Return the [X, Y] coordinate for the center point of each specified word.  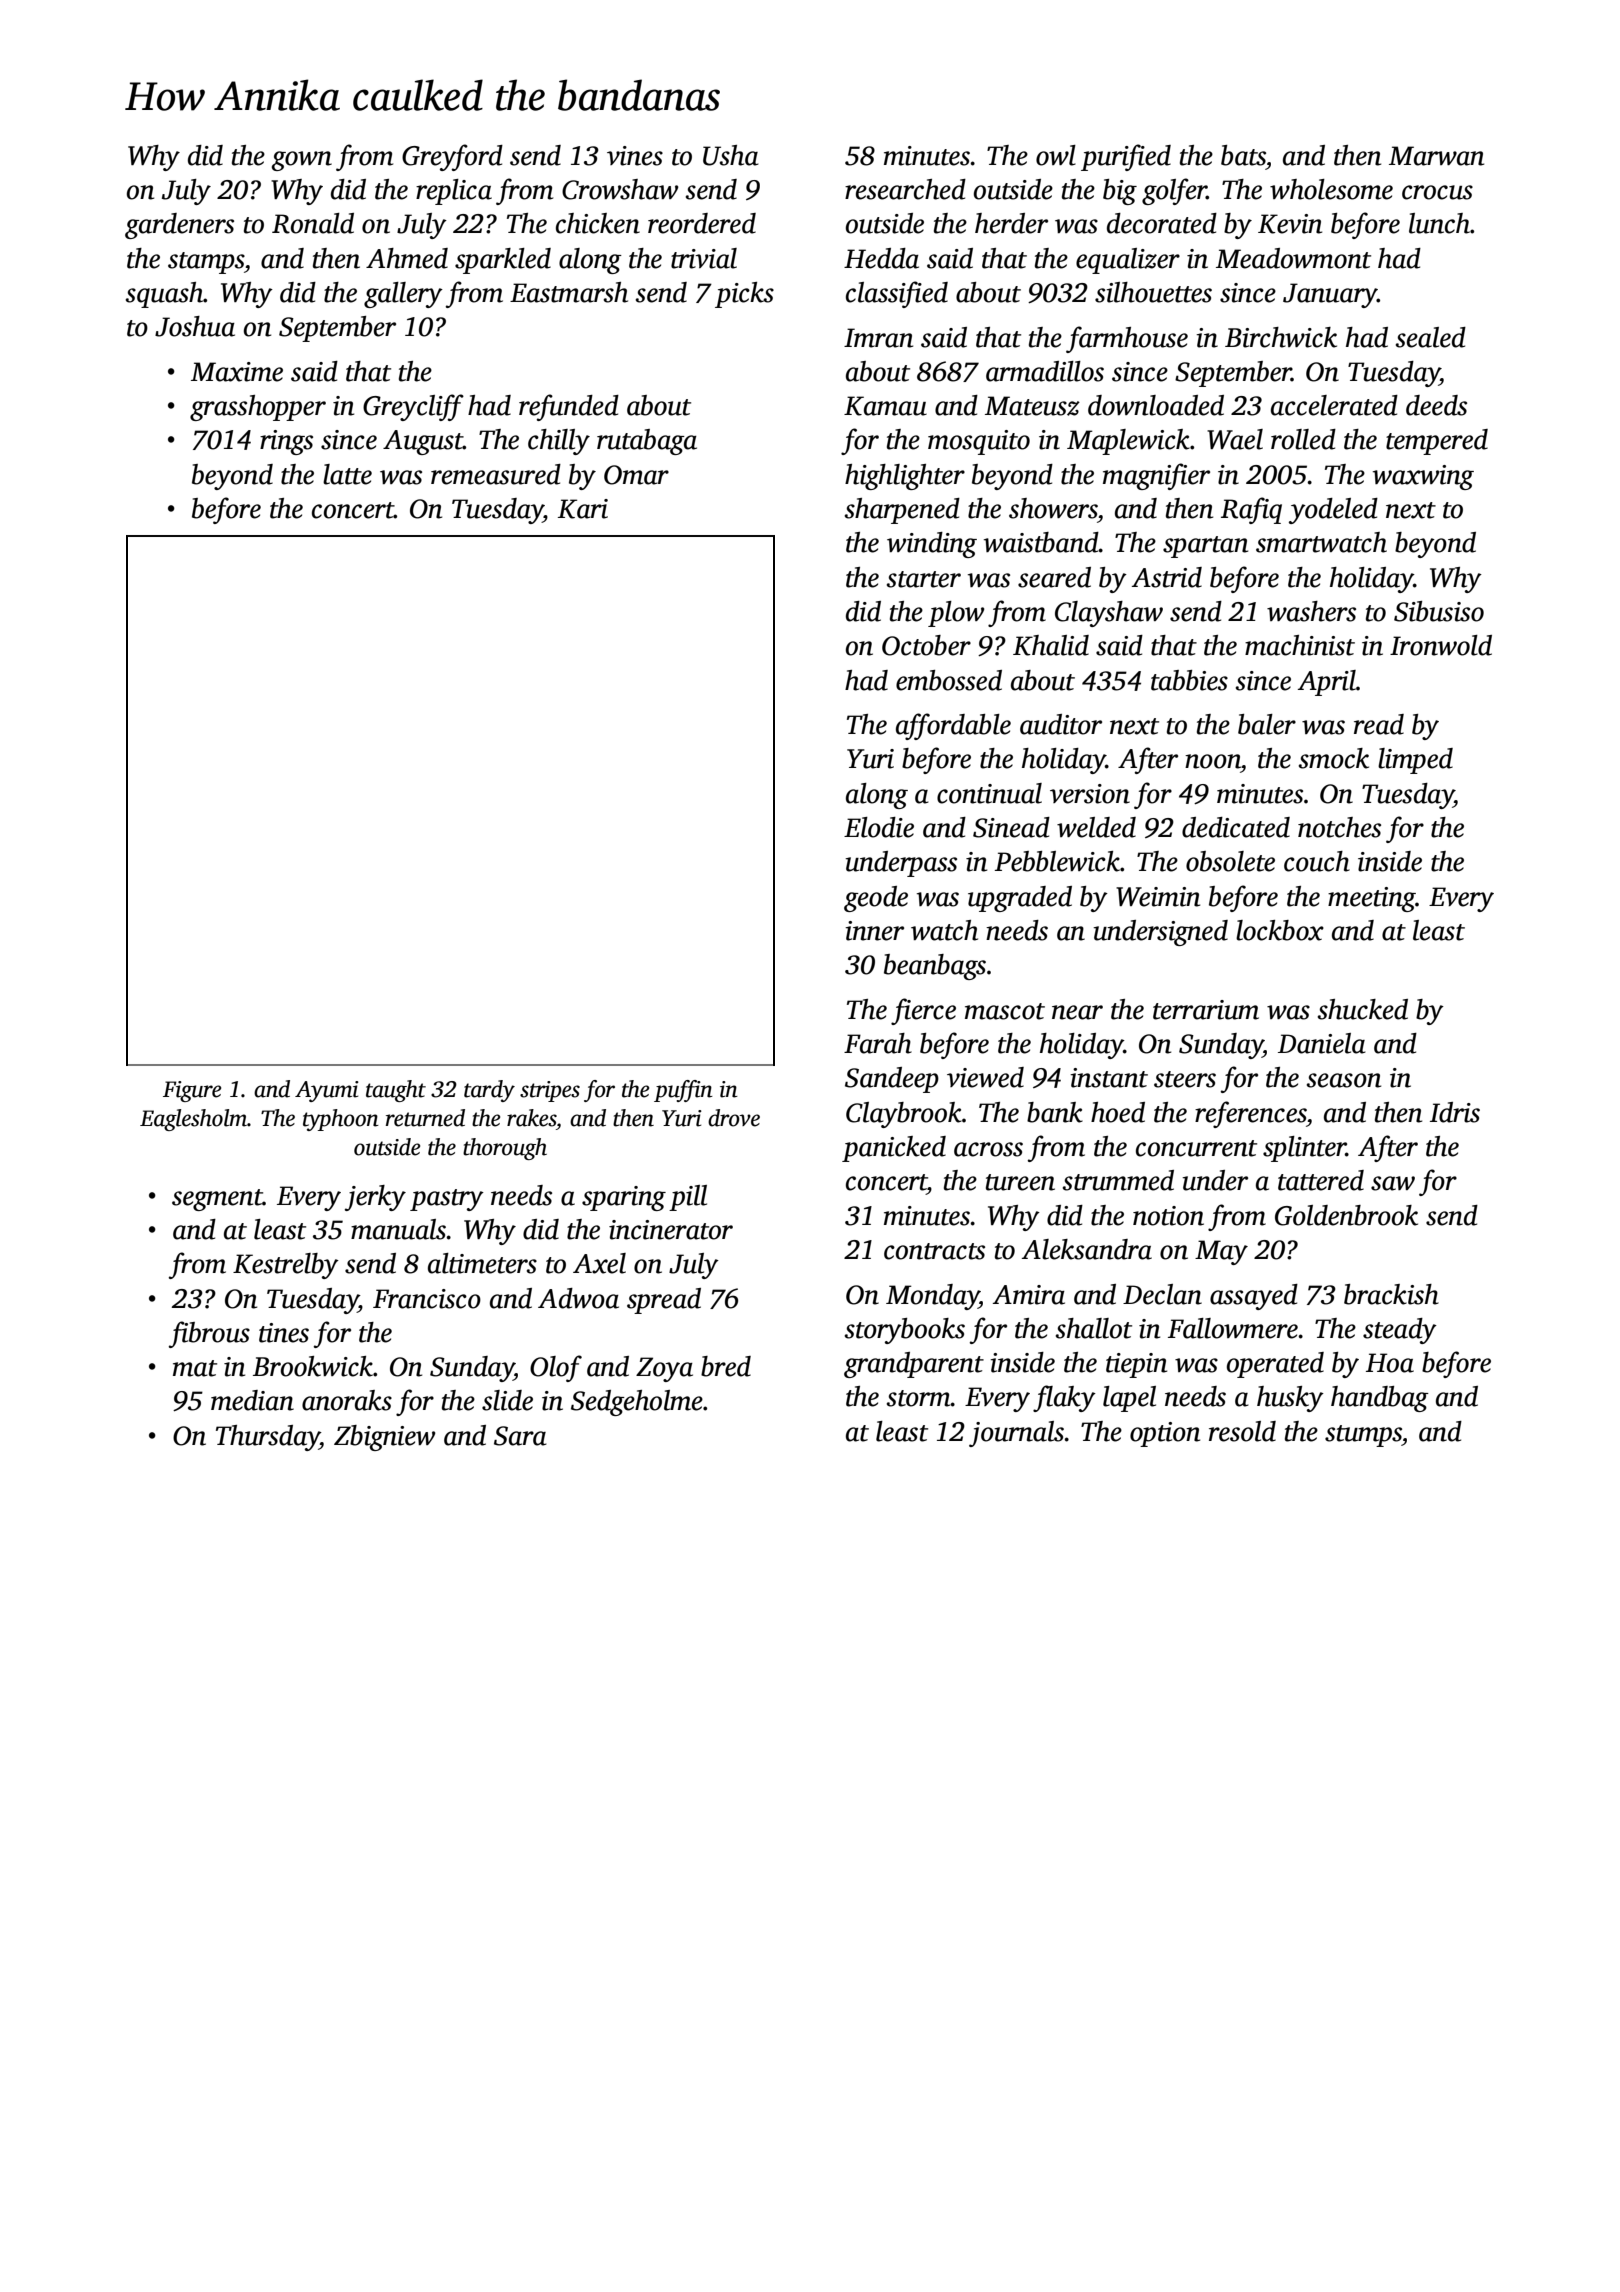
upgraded [1020, 899]
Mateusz [1032, 406]
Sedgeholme [637, 1403]
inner [874, 931]
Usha [731, 155]
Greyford [452, 157]
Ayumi [327, 1091]
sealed [1430, 337]
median [252, 1400]
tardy [489, 1091]
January [1330, 295]
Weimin [1158, 897]
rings [286, 442]
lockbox [1280, 930]
